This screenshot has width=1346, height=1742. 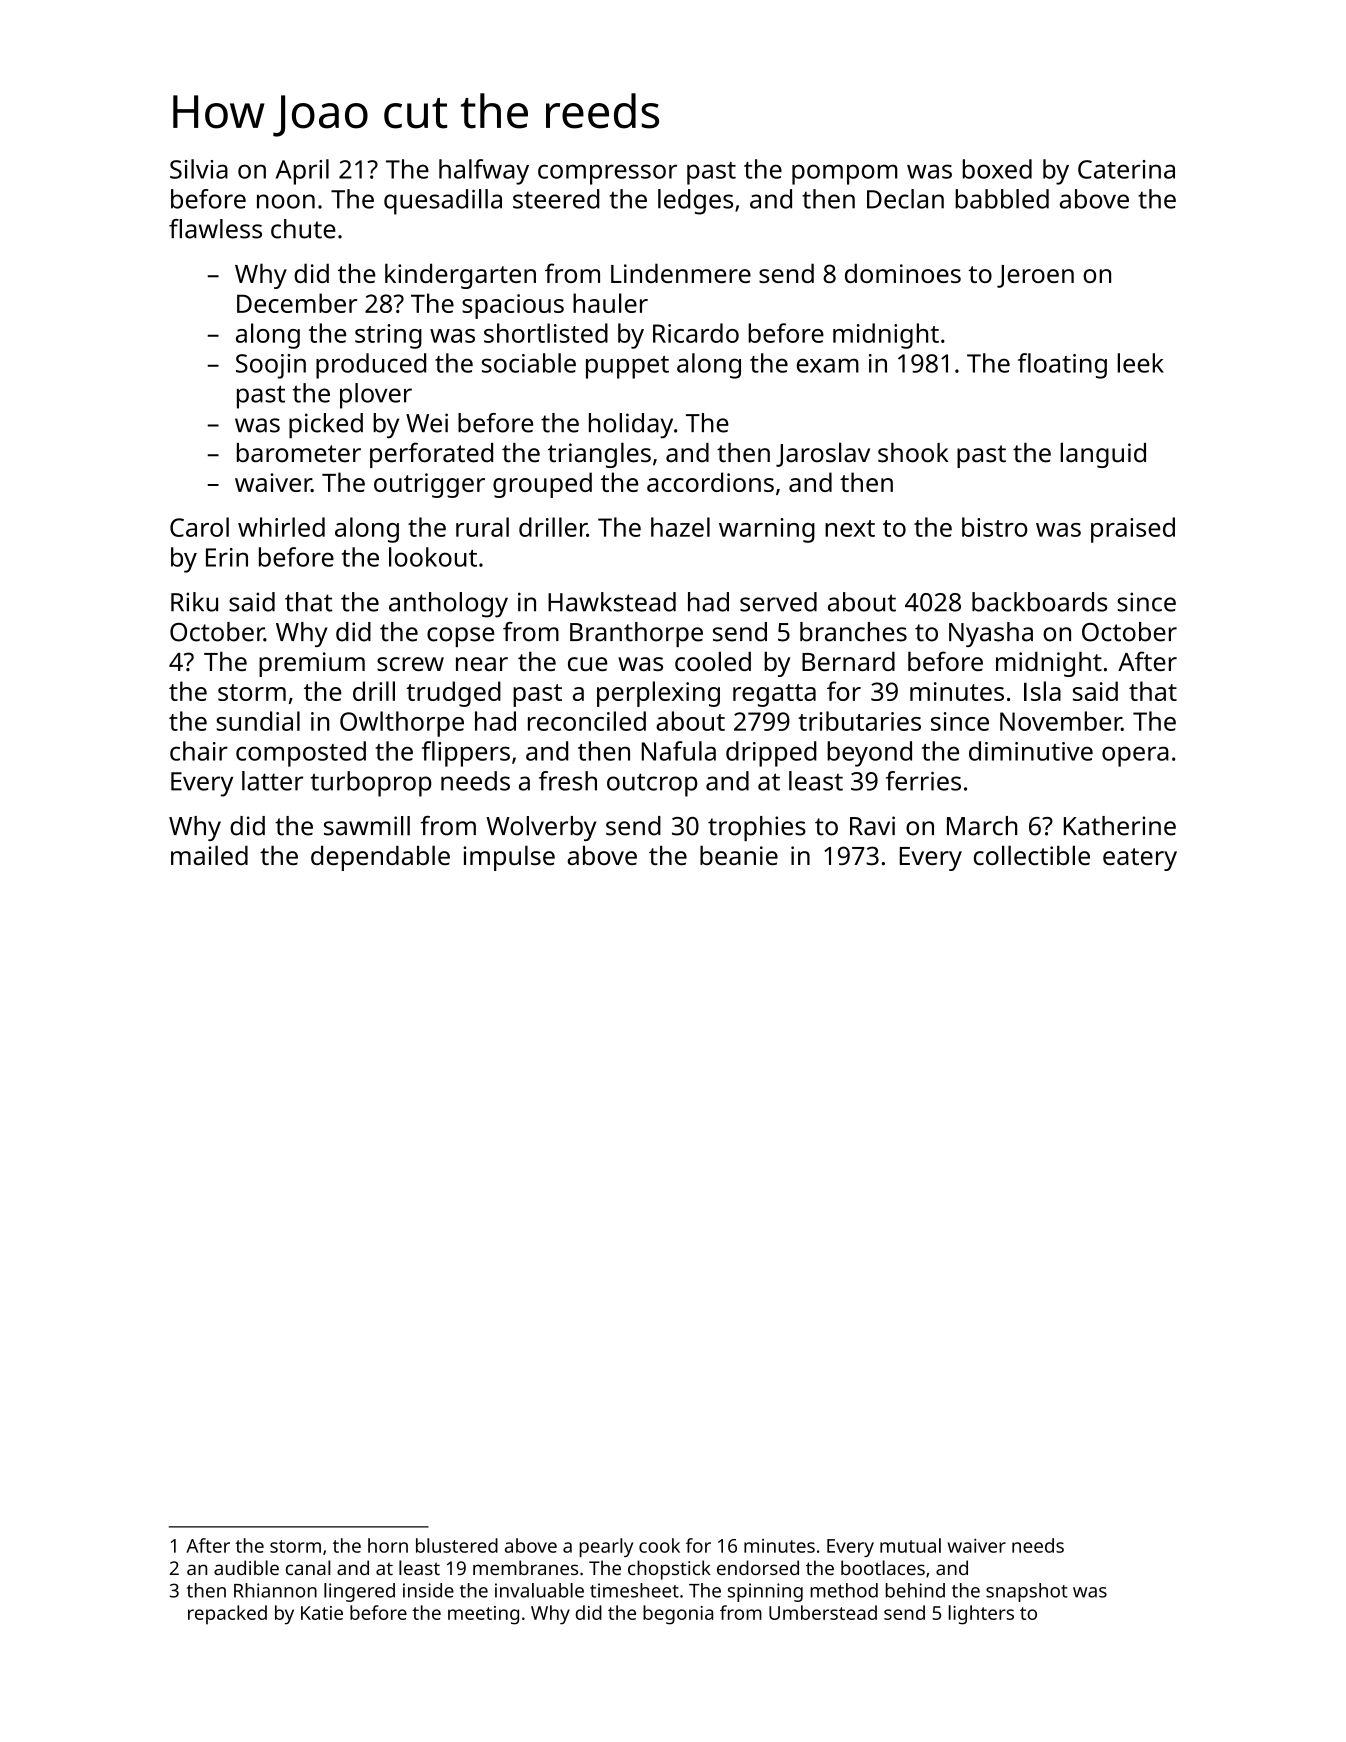 What do you see at coordinates (923, 781) in the screenshot?
I see `ferries` at bounding box center [923, 781].
